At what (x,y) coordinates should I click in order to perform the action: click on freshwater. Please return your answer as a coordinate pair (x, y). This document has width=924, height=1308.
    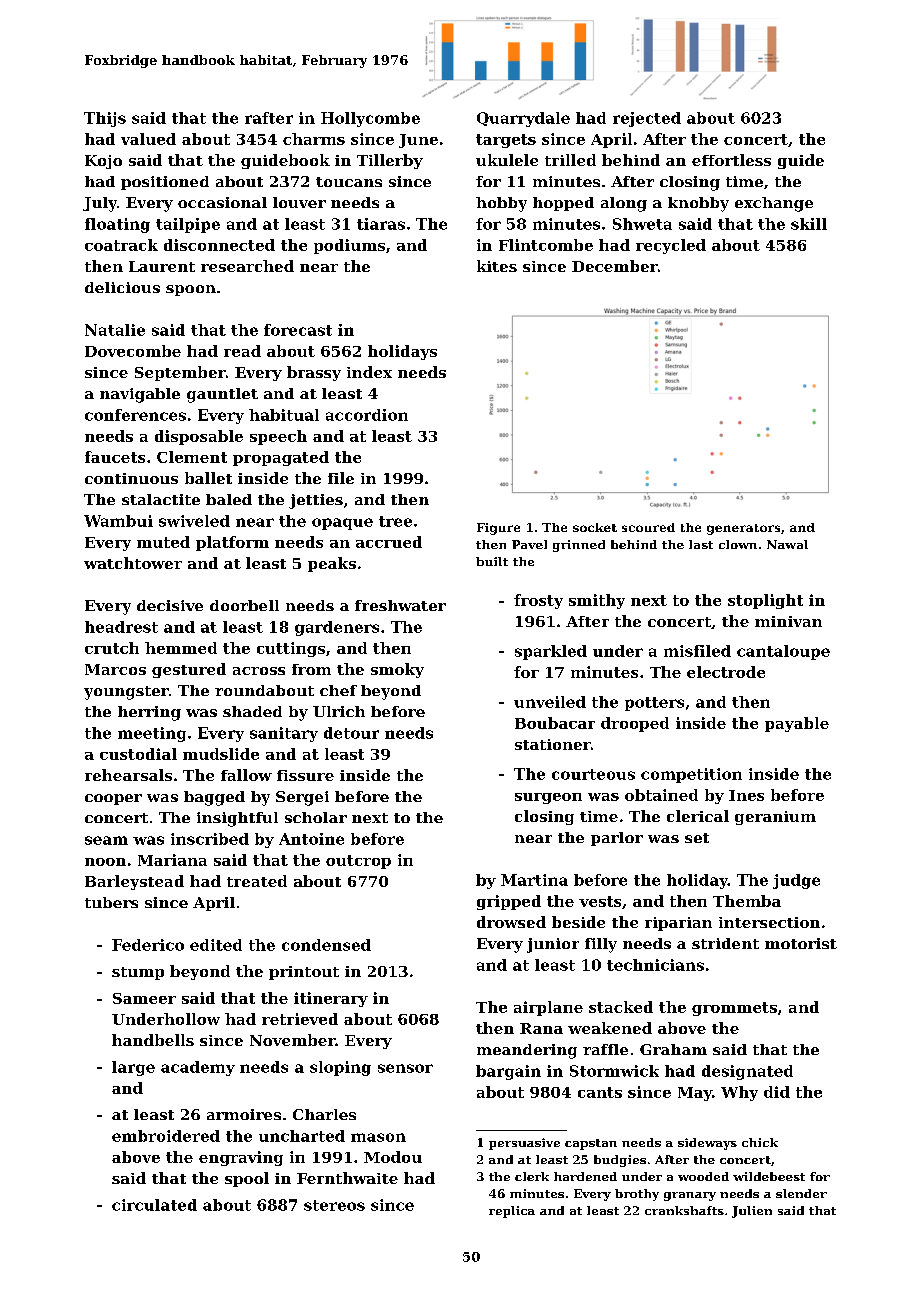
    Looking at the image, I should click on (400, 605).
